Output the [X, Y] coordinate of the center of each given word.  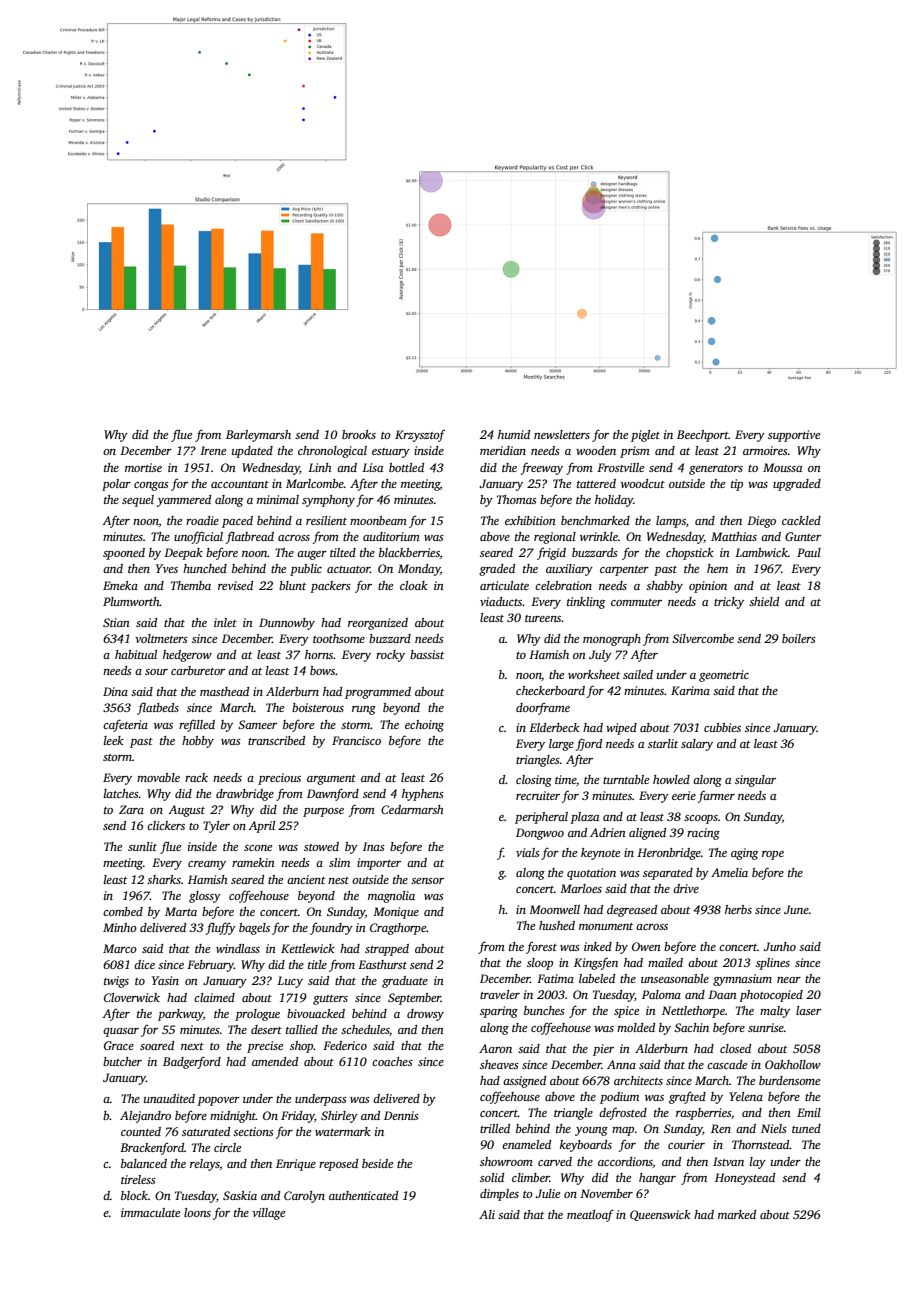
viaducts [501, 601]
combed [123, 911]
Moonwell [554, 909]
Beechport [703, 436]
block [134, 1195]
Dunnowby [287, 624]
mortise [143, 467]
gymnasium [742, 980]
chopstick [690, 554]
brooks [359, 434]
